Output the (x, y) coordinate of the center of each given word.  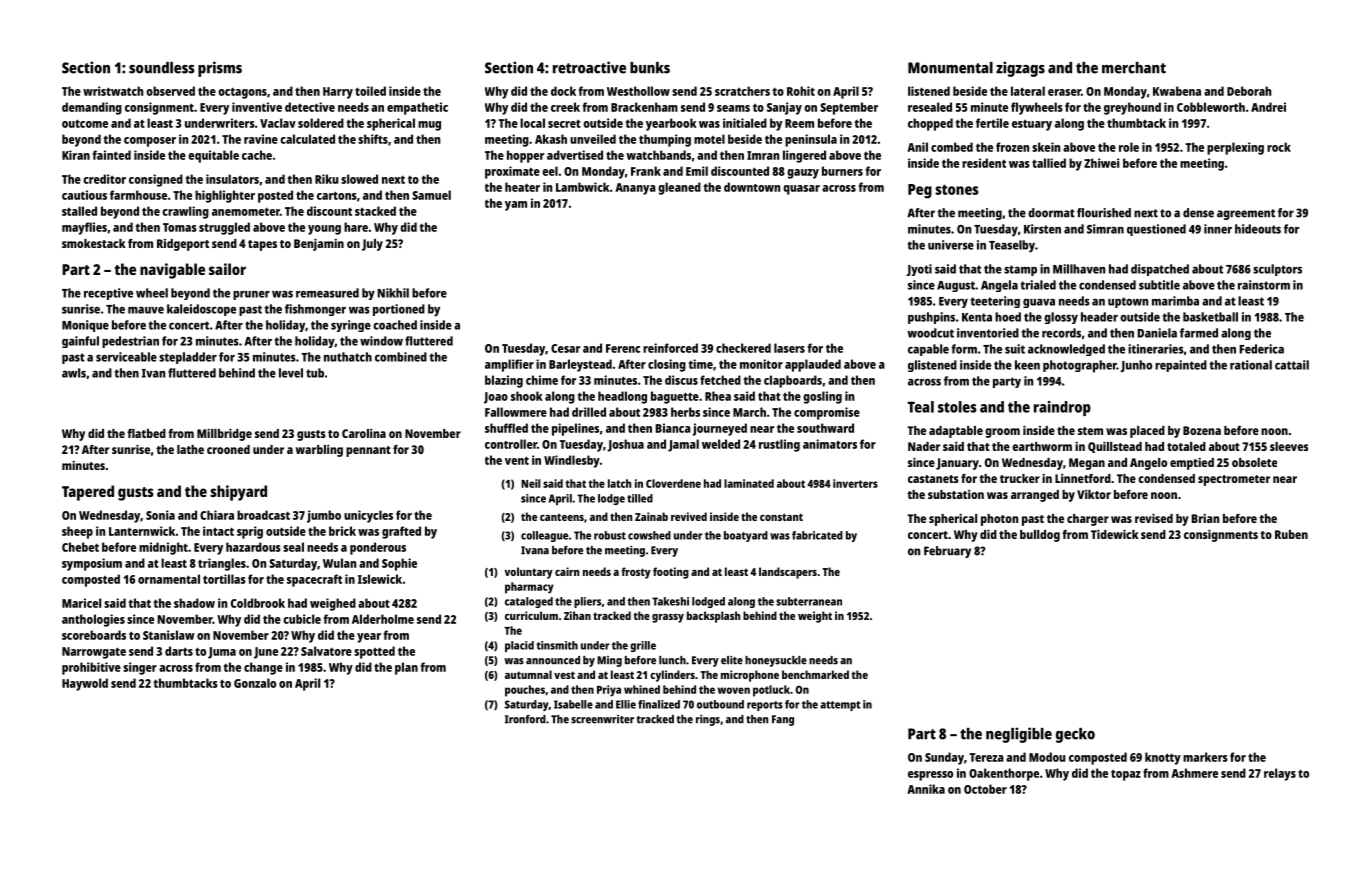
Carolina (364, 433)
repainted (1181, 366)
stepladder (188, 358)
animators (830, 444)
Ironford (525, 719)
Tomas (180, 227)
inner (1218, 229)
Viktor (1094, 494)
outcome (85, 123)
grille (643, 646)
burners (842, 171)
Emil (697, 171)
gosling (822, 397)
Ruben (1291, 534)
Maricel (81, 603)
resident (984, 163)
